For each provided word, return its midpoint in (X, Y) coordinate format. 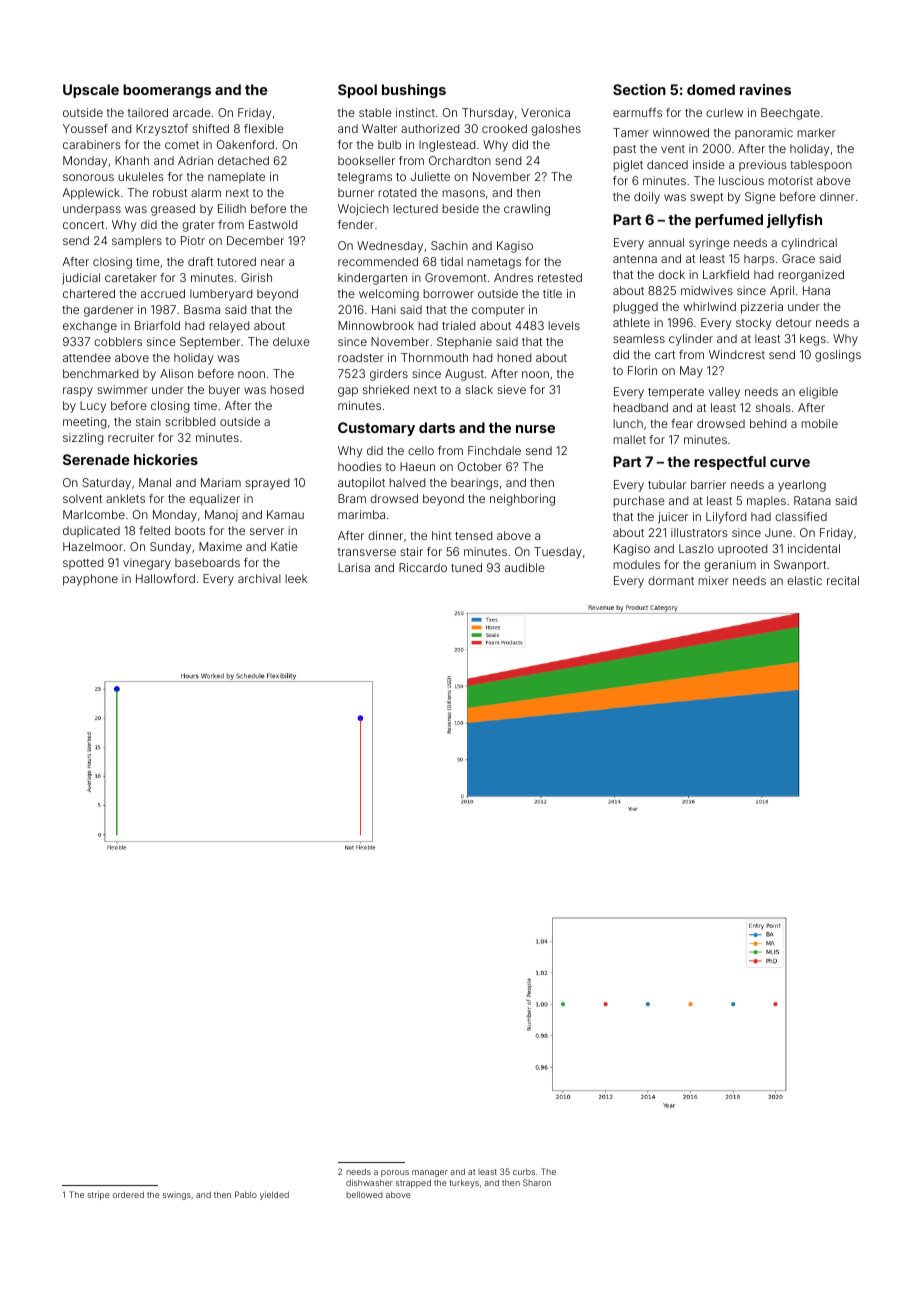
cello (421, 450)
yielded (274, 1195)
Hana (816, 290)
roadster (361, 357)
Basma (202, 309)
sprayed (267, 484)
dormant (671, 580)
